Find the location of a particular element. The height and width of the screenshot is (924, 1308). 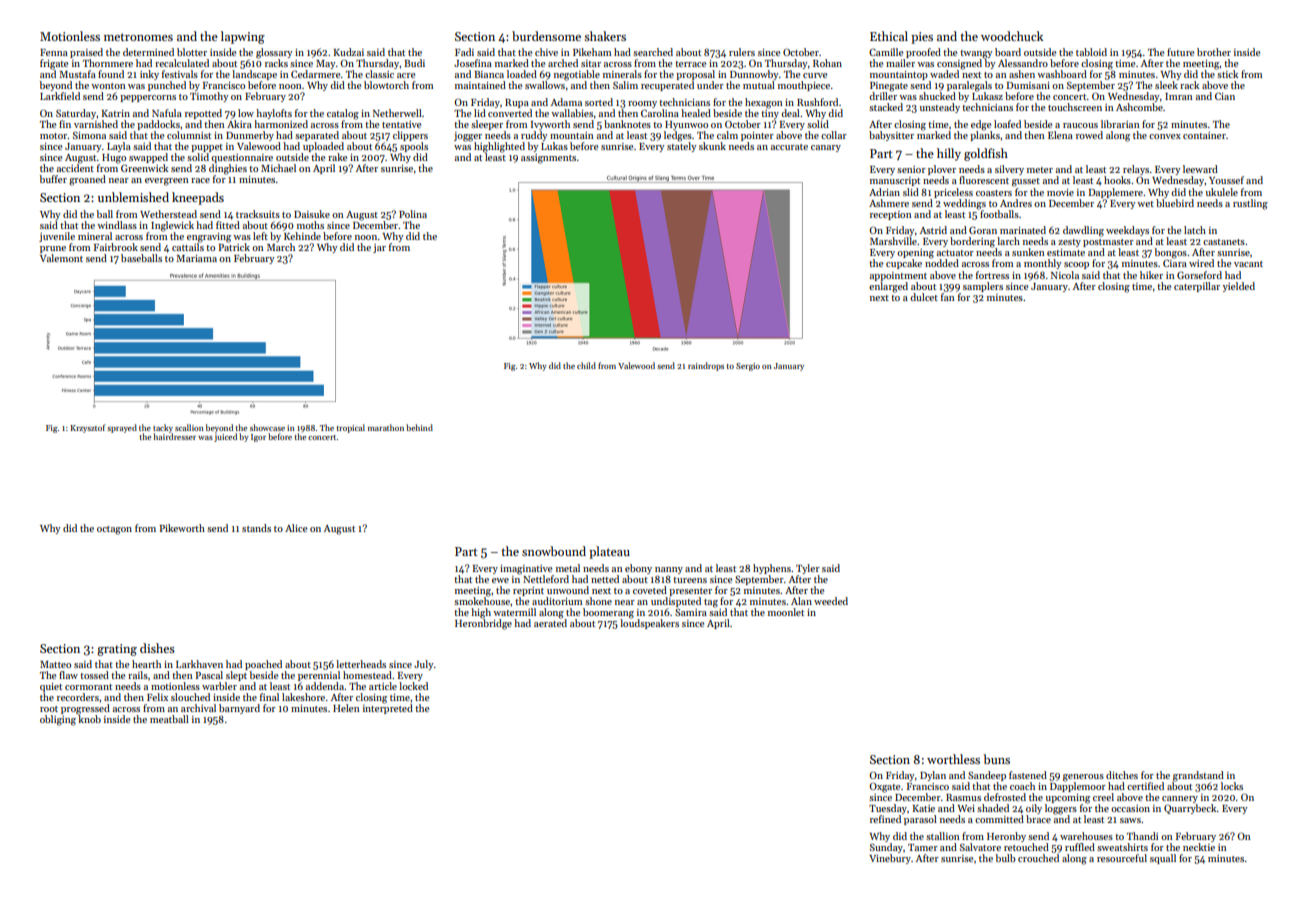

root is located at coordinates (49, 709).
